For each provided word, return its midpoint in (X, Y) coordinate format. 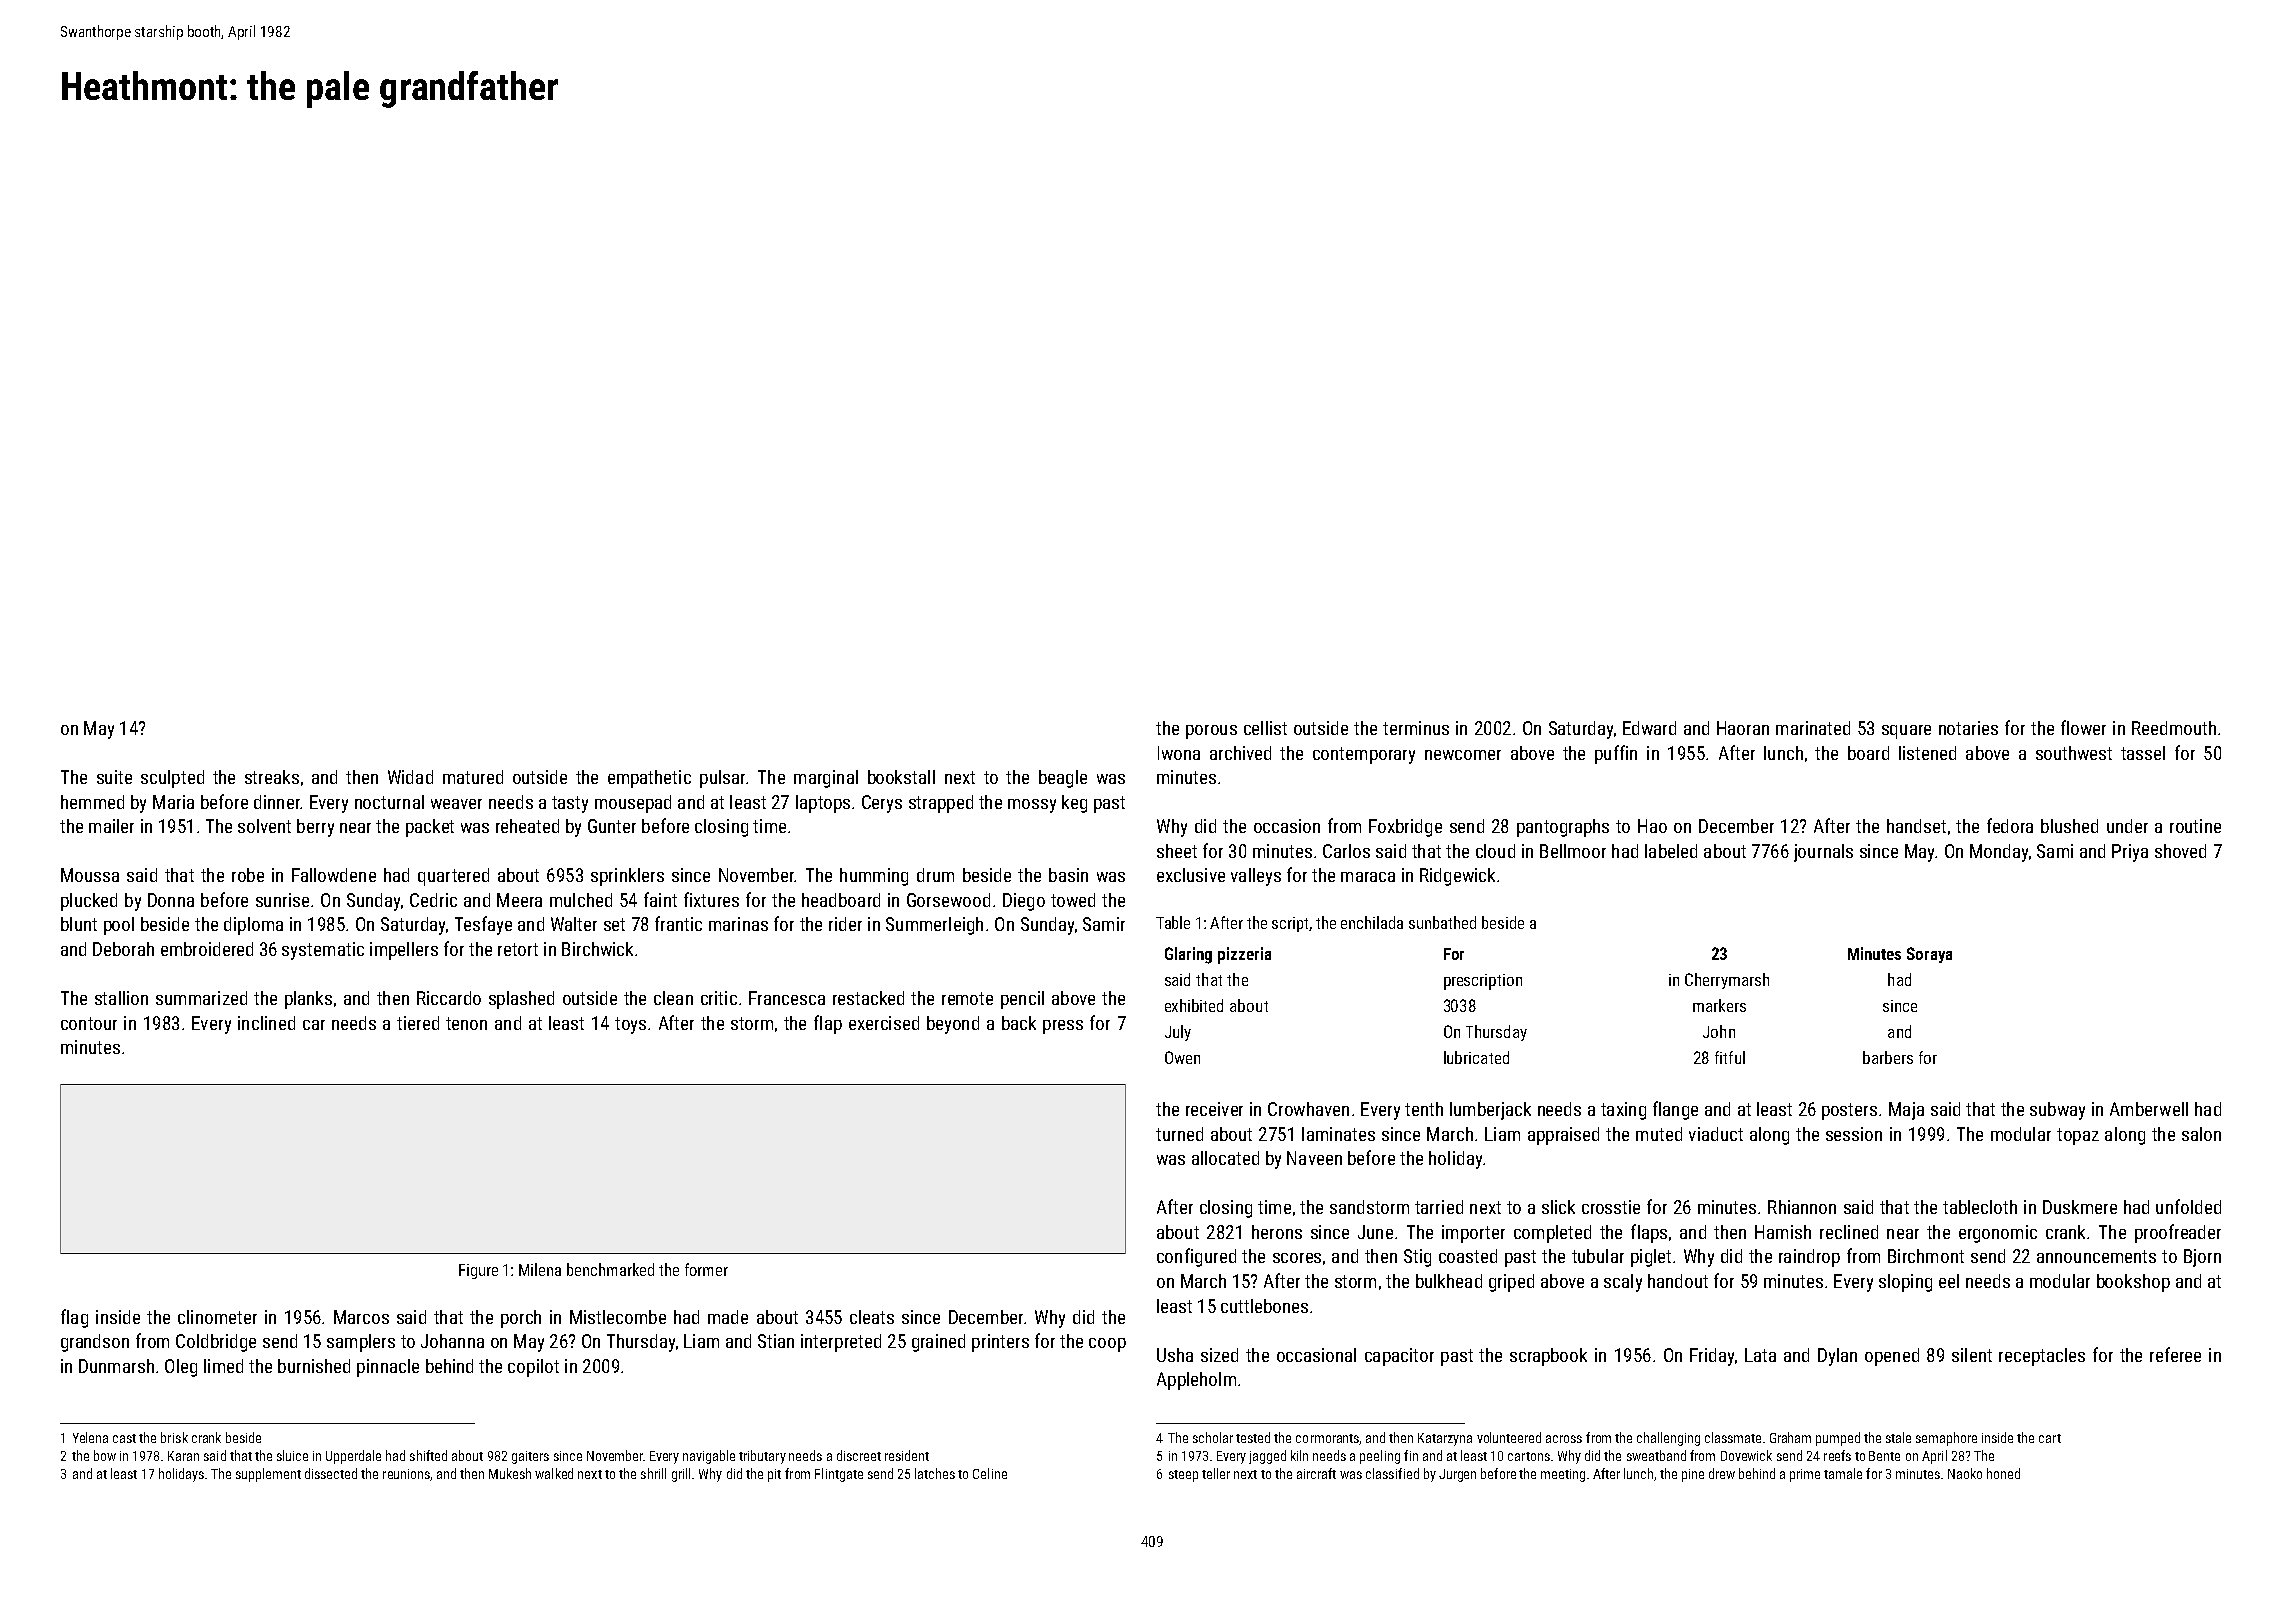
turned (1179, 1134)
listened (1927, 753)
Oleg (181, 1368)
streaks (272, 777)
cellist (1265, 728)
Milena (540, 1269)
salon (2201, 1134)
